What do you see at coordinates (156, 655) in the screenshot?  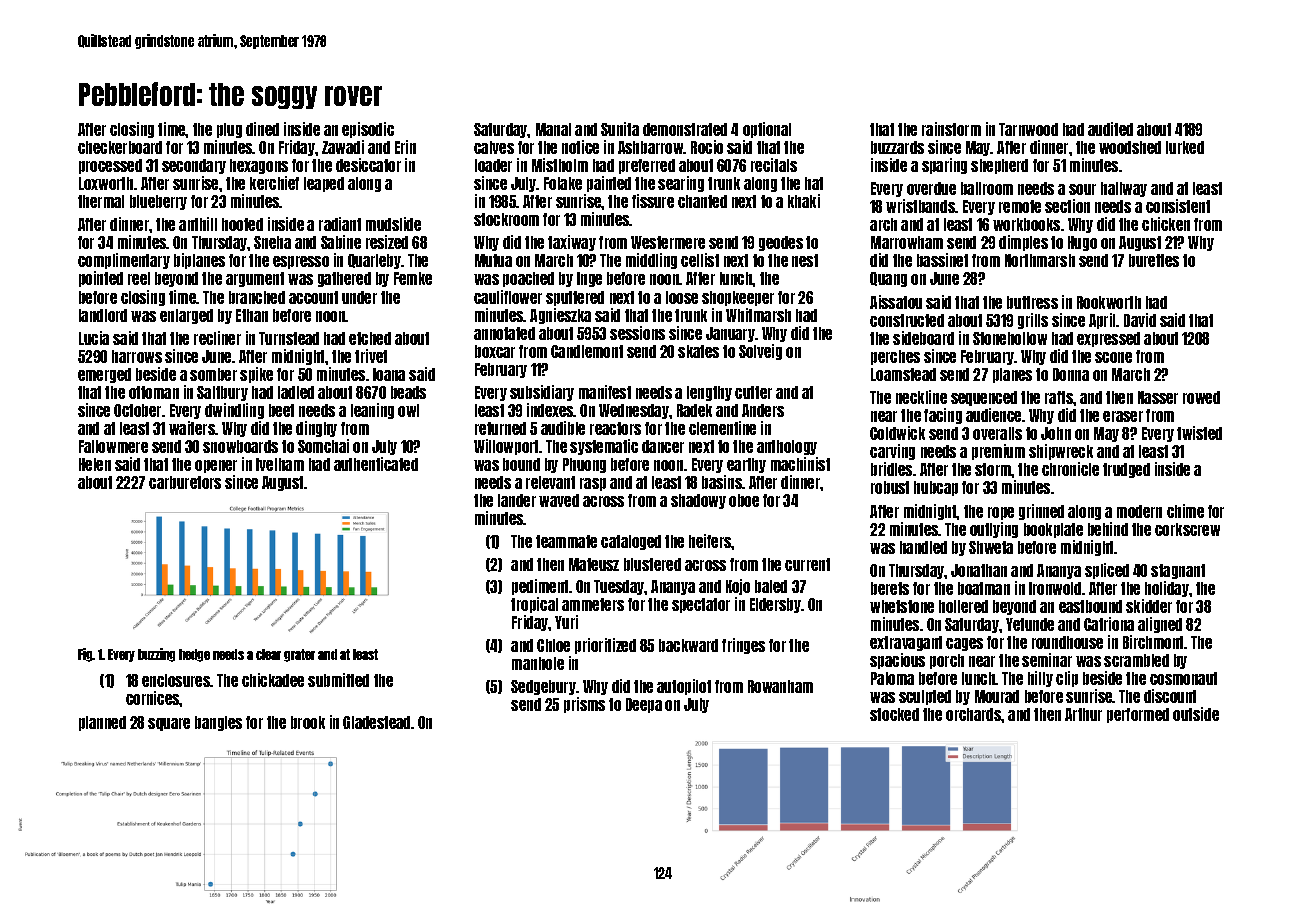 I see `buzzing` at bounding box center [156, 655].
